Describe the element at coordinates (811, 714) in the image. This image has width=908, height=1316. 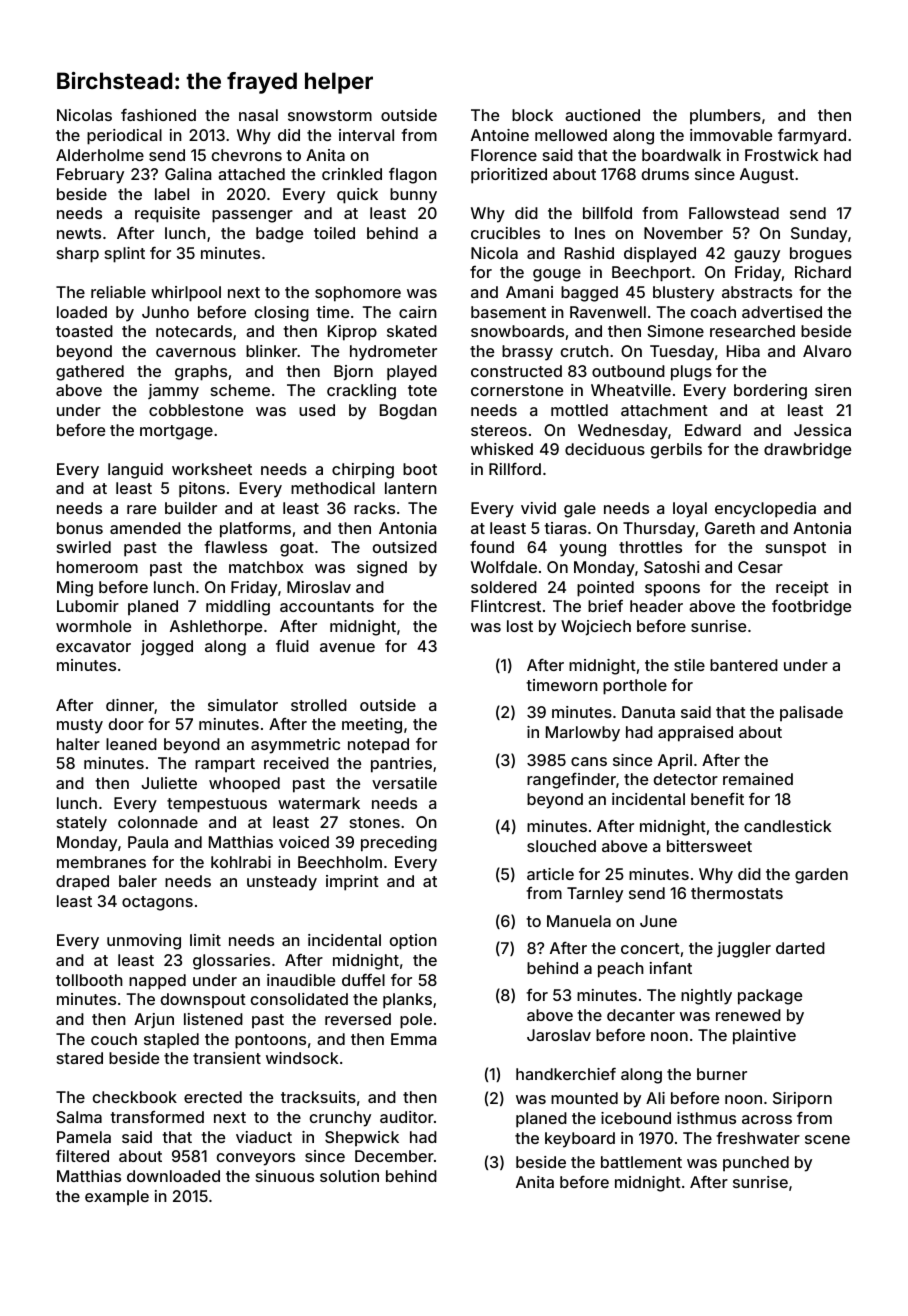
I see `palisade` at that location.
